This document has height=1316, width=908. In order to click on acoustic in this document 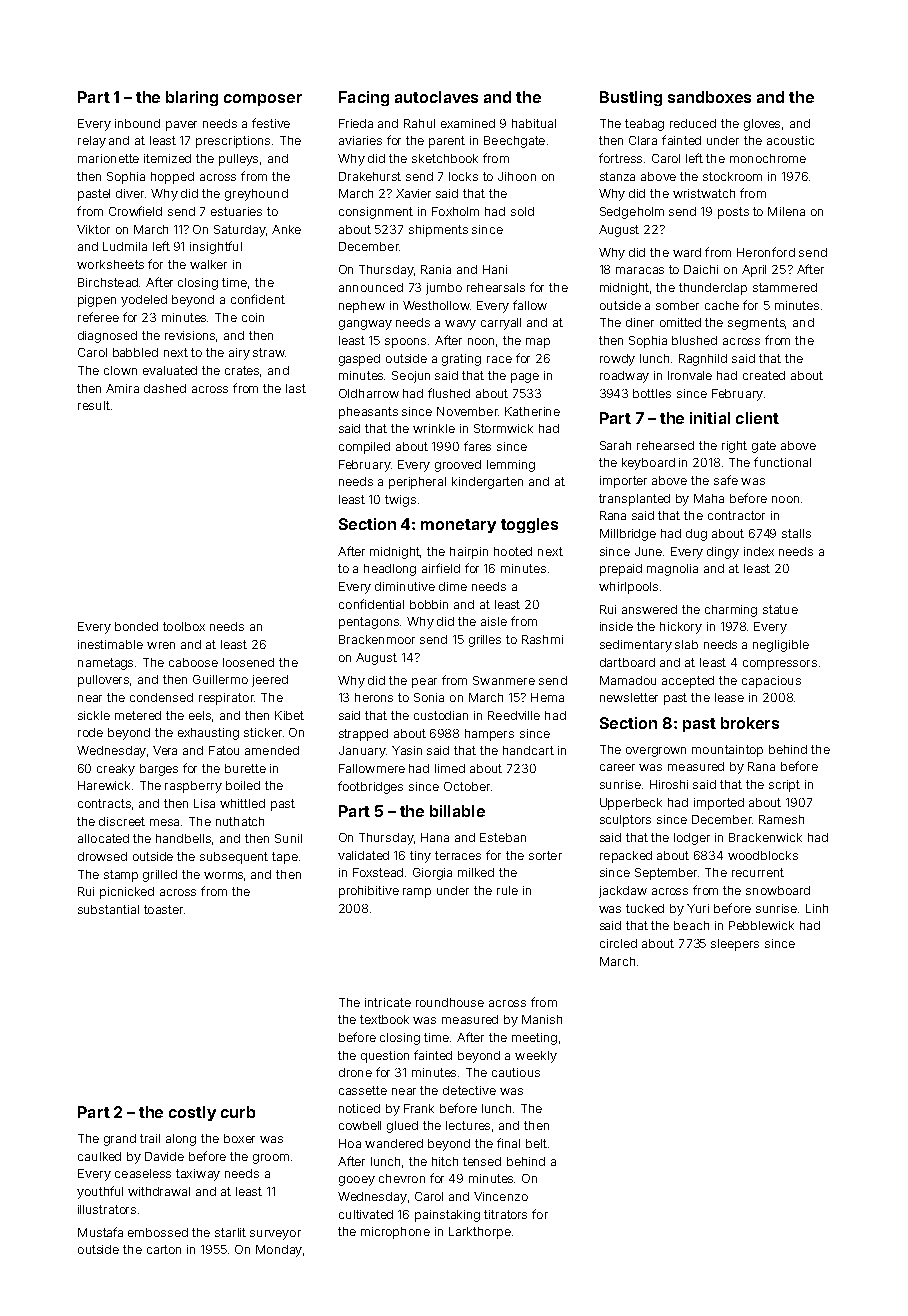, I will do `click(790, 140)`.
